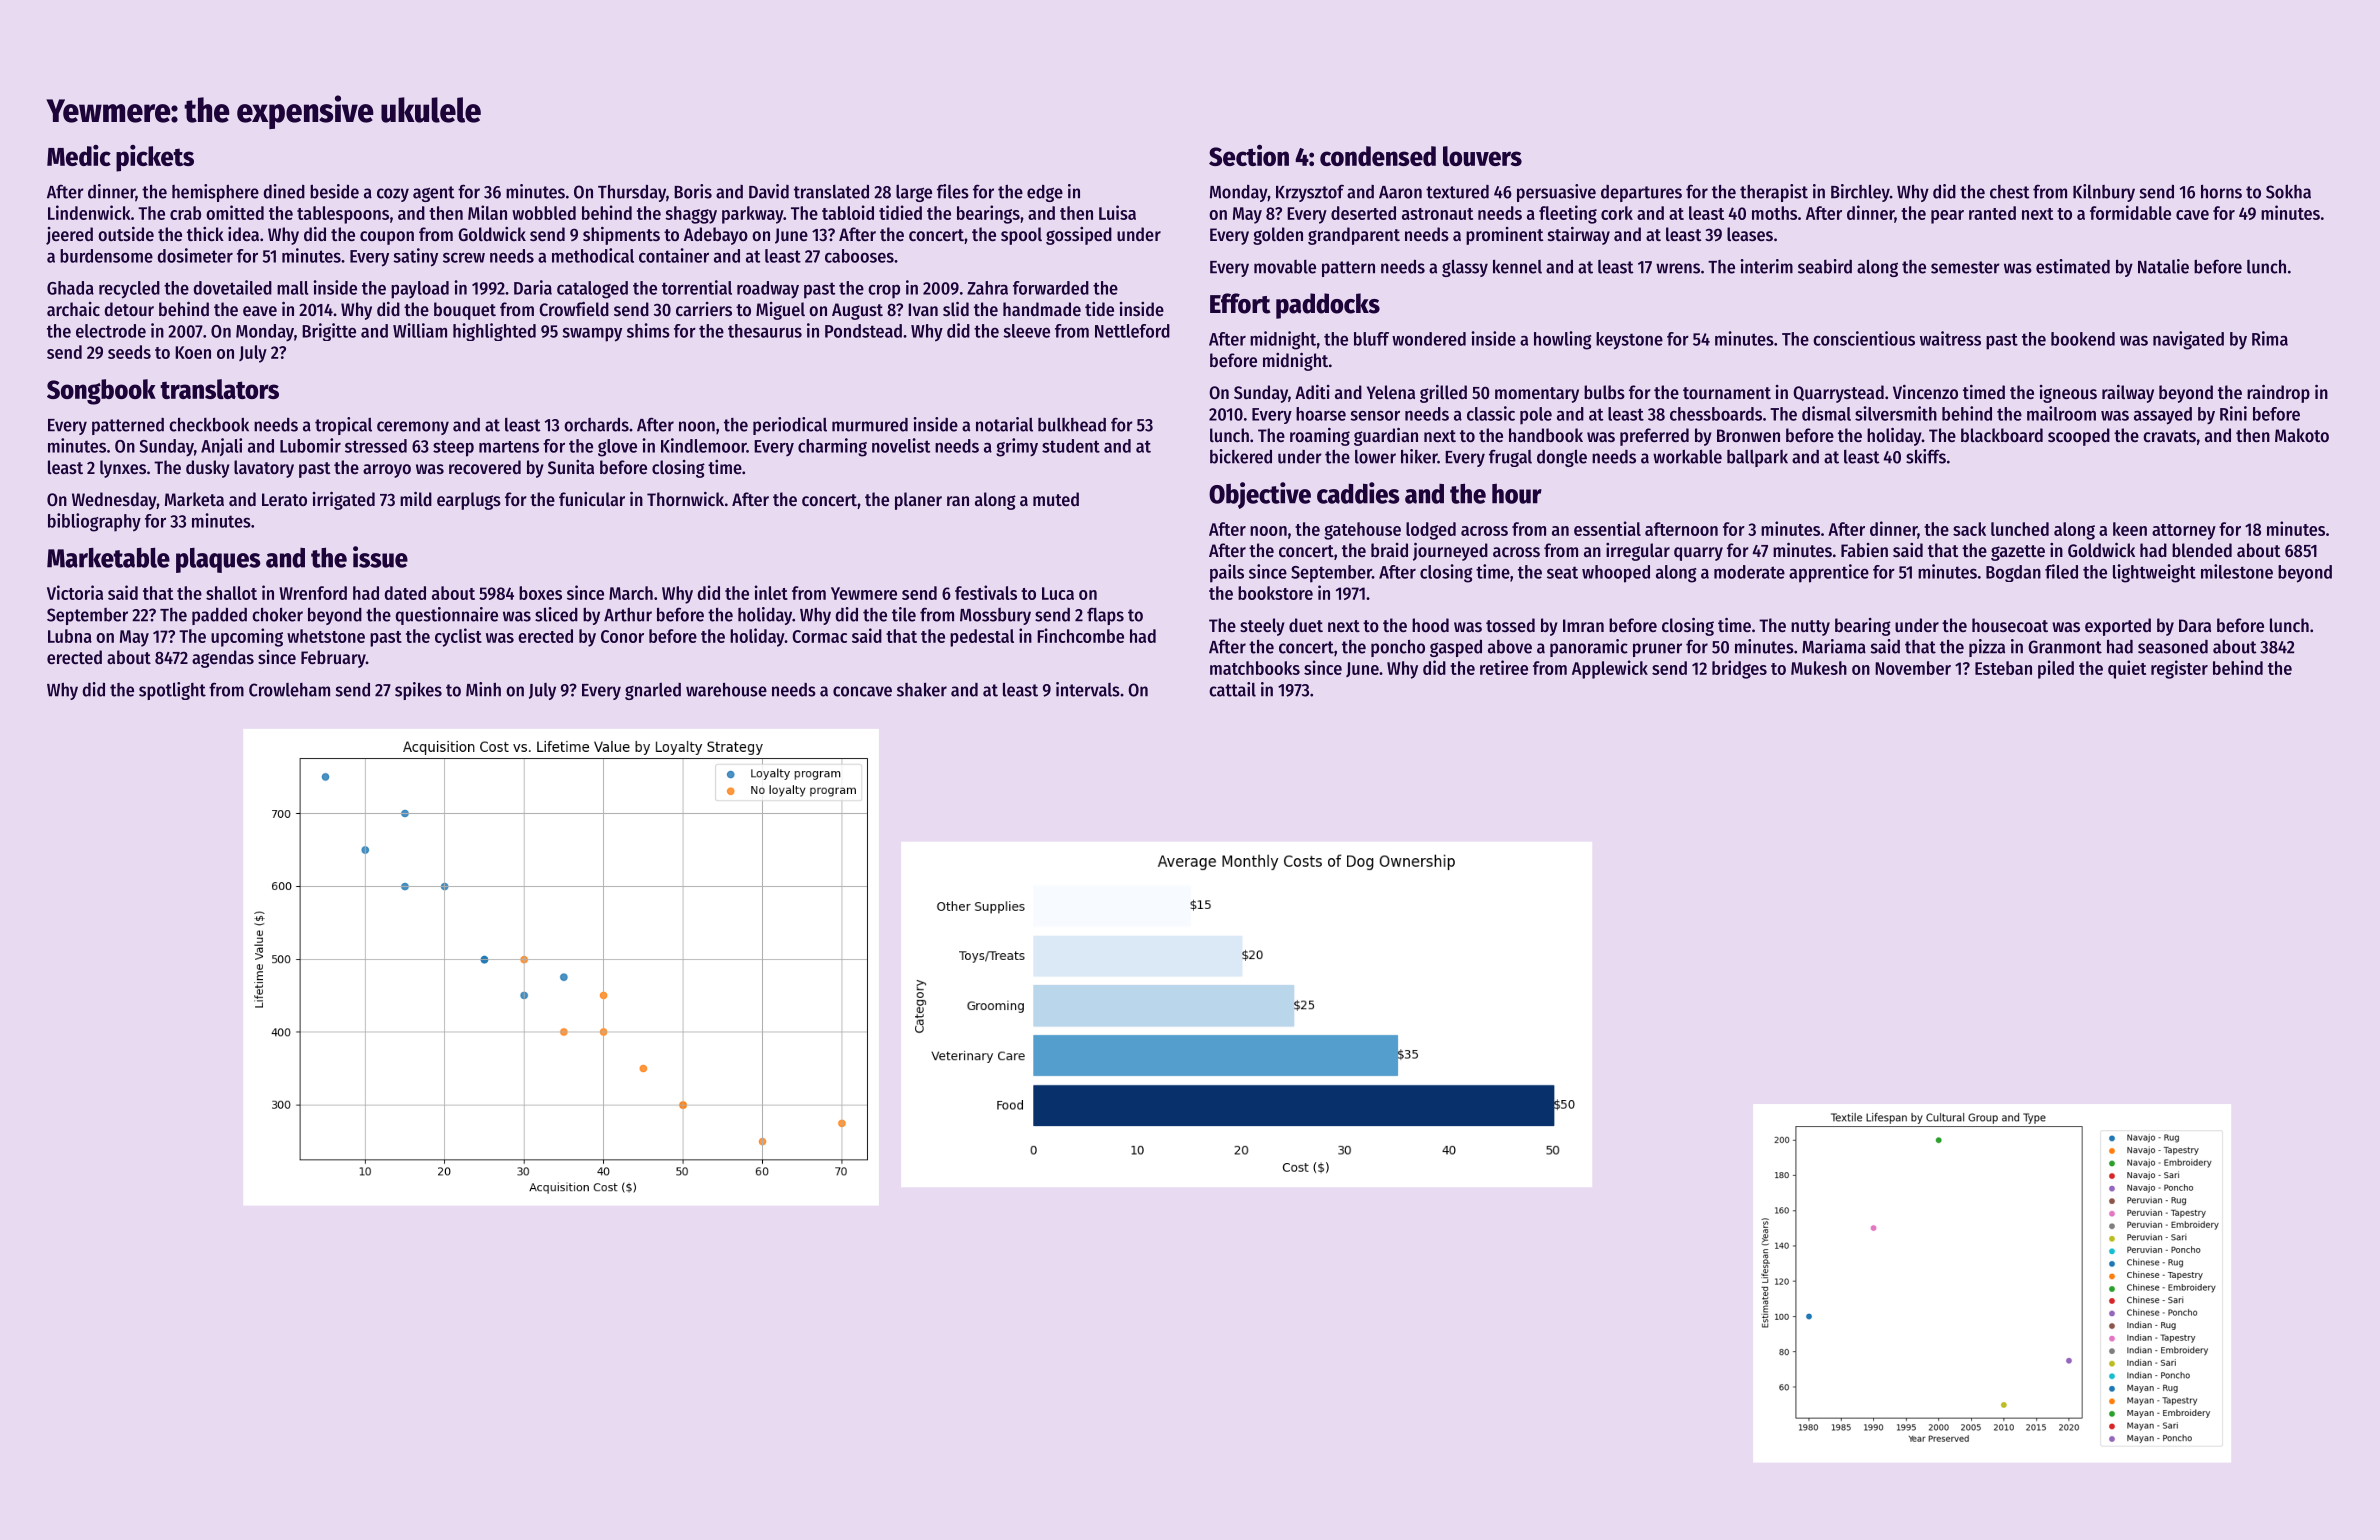  Describe the element at coordinates (1482, 156) in the screenshot. I see `louvers` at that location.
